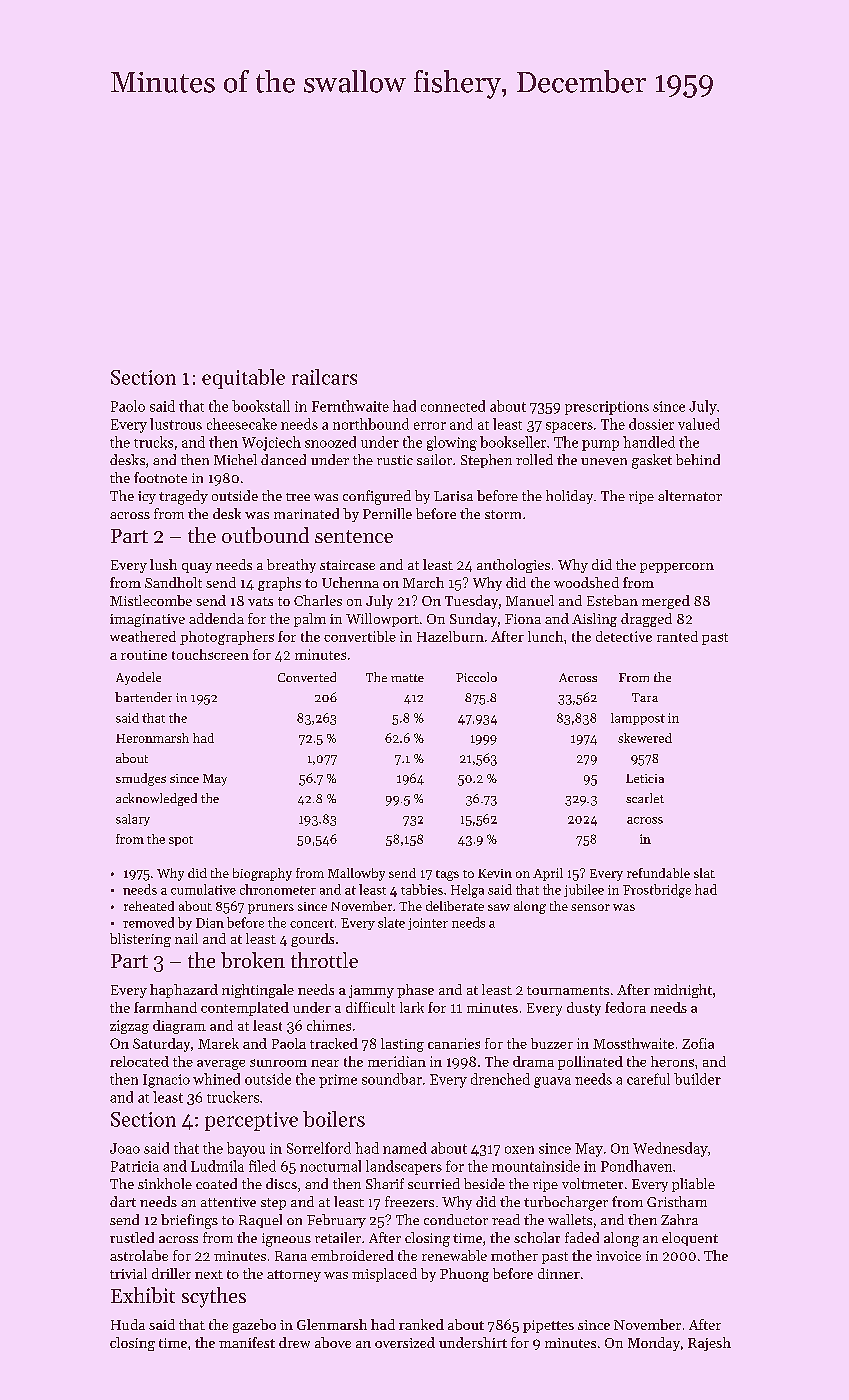 The width and height of the screenshot is (849, 1400). What do you see at coordinates (139, 1061) in the screenshot?
I see `relocated` at bounding box center [139, 1061].
